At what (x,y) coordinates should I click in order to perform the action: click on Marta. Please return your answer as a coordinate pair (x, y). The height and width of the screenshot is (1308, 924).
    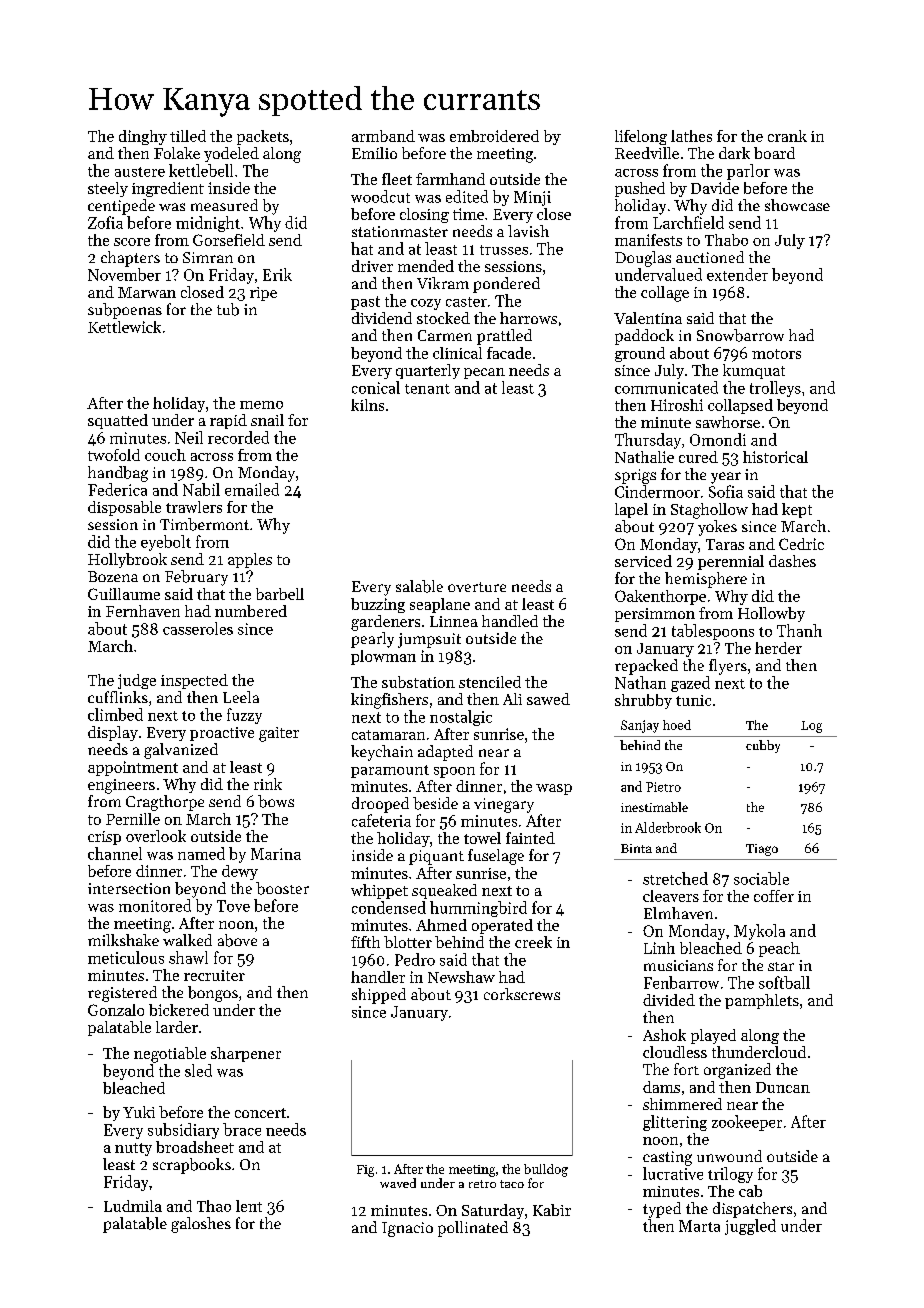
    Looking at the image, I should click on (699, 1226).
